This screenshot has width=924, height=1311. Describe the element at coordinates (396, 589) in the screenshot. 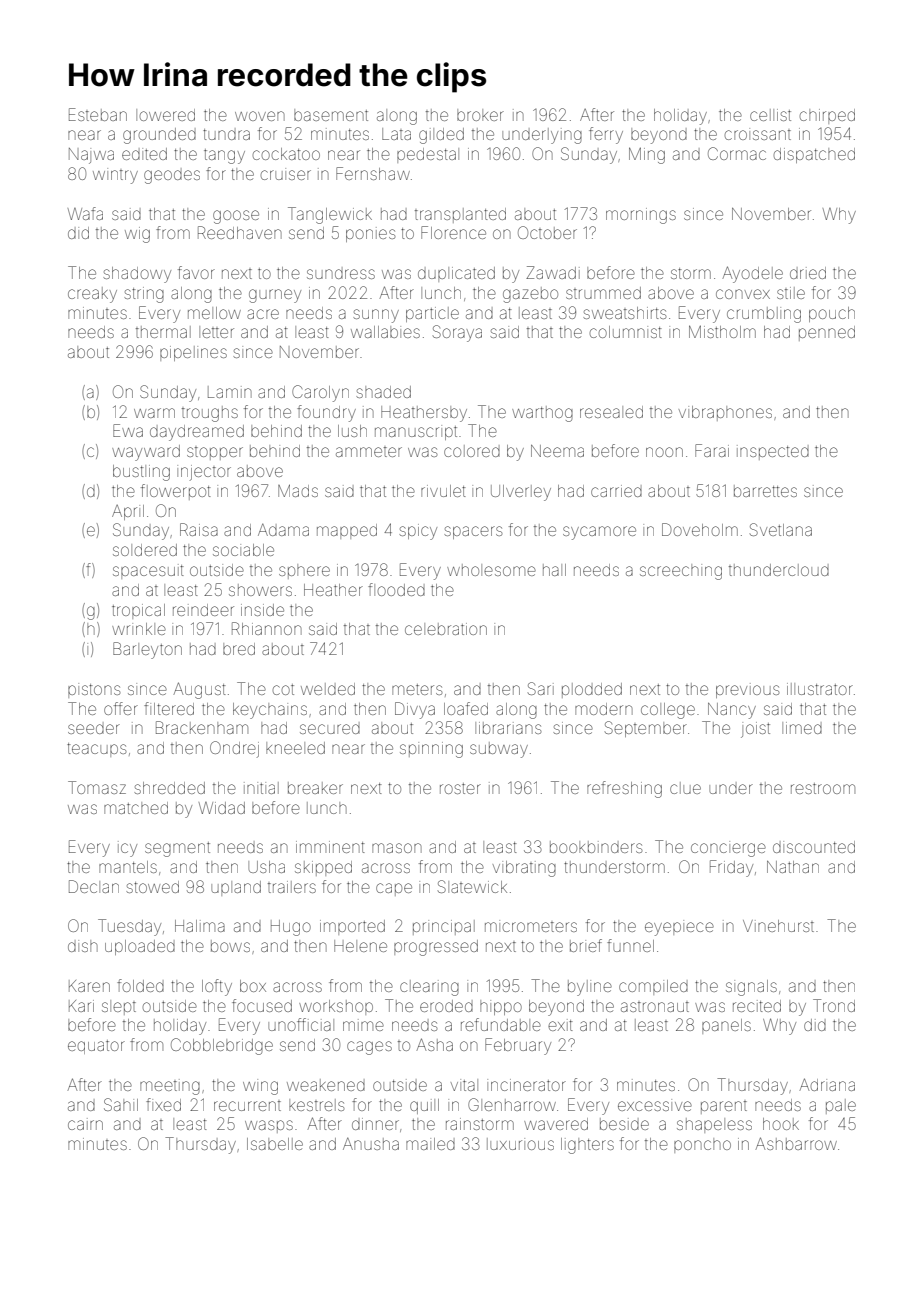

I see `flooded` at that location.
